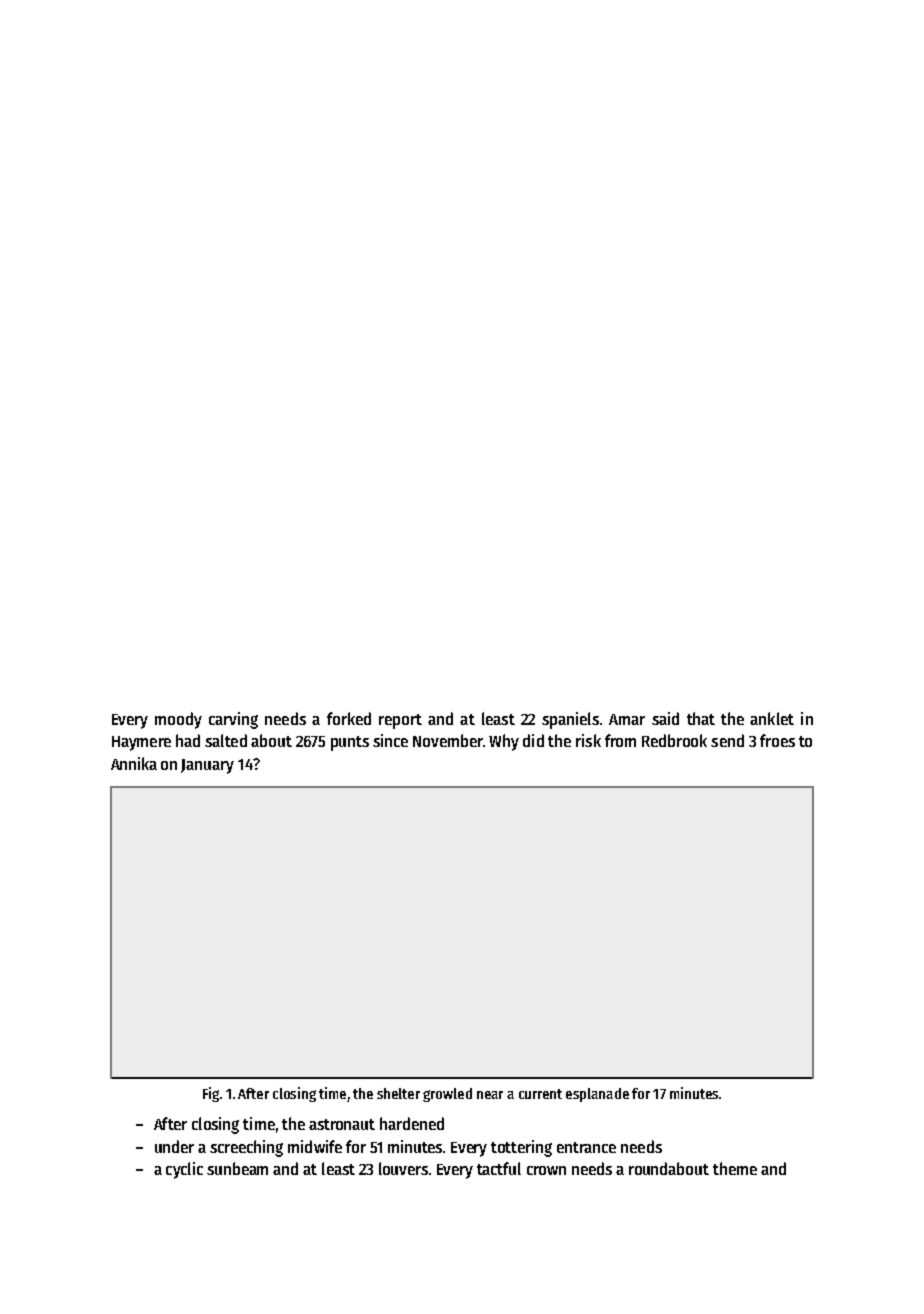 The width and height of the screenshot is (924, 1314). I want to click on Redbrook, so click(674, 740).
